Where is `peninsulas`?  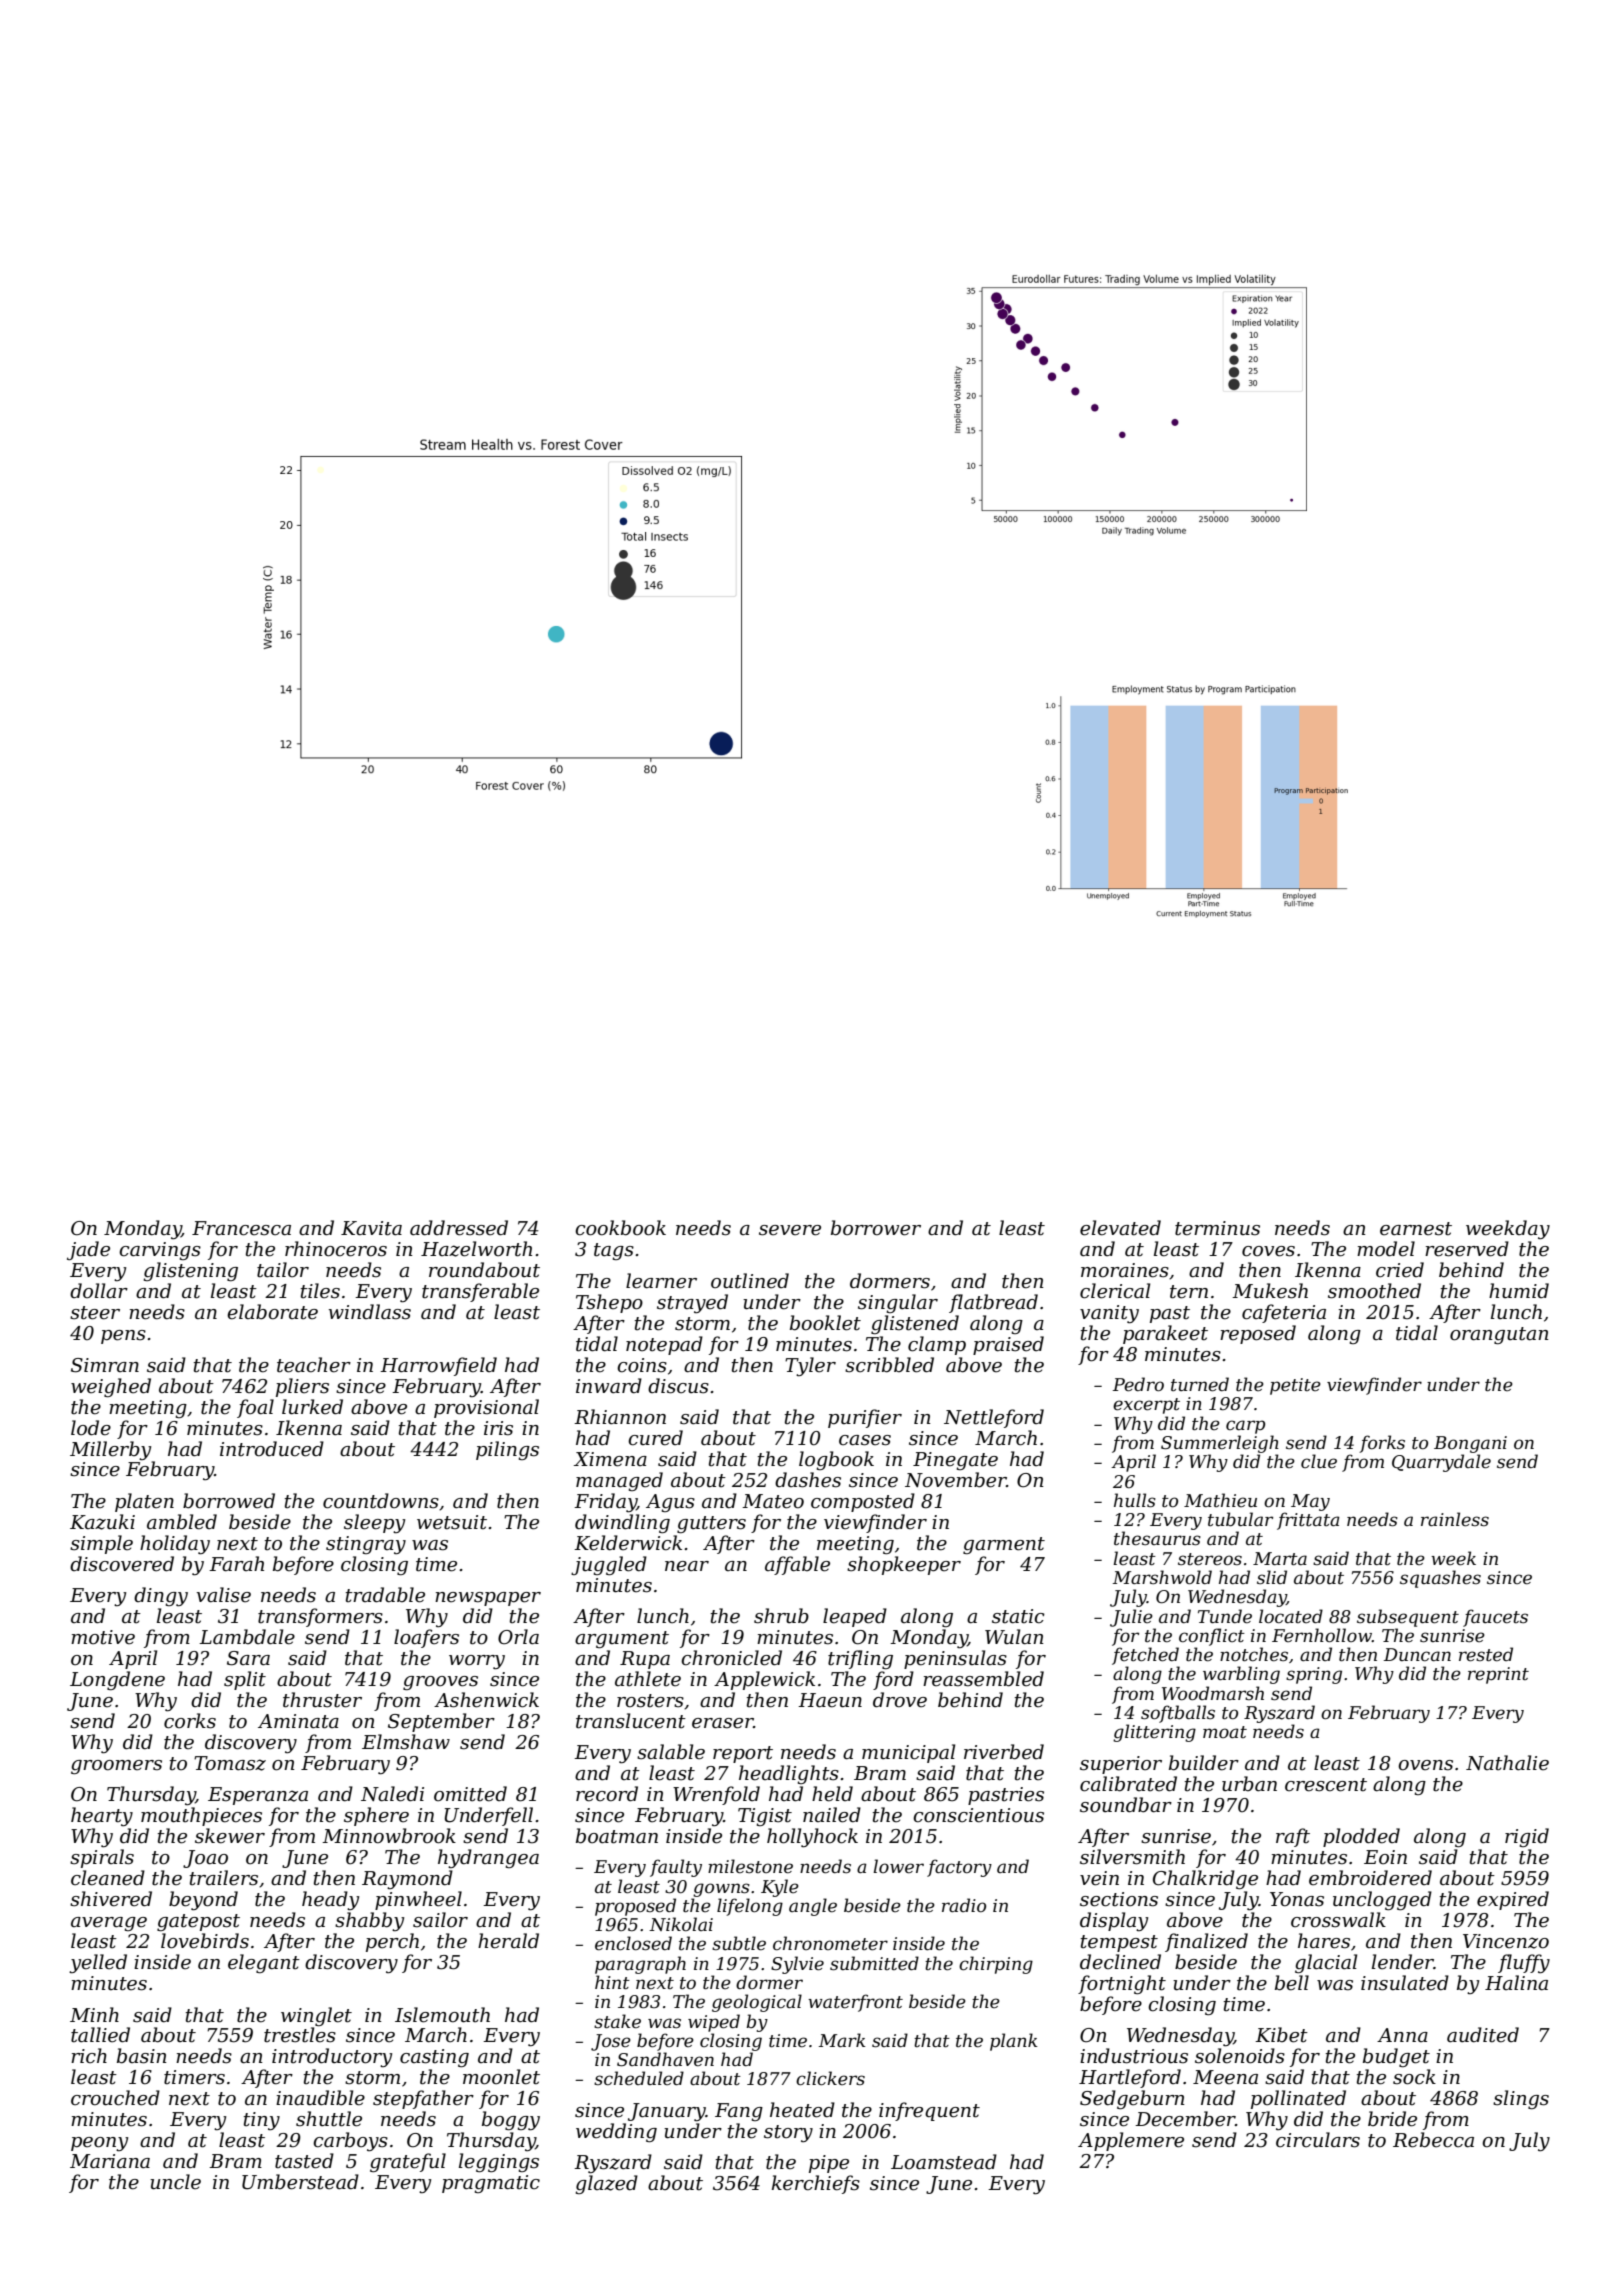
peninsulas is located at coordinates (955, 1659).
